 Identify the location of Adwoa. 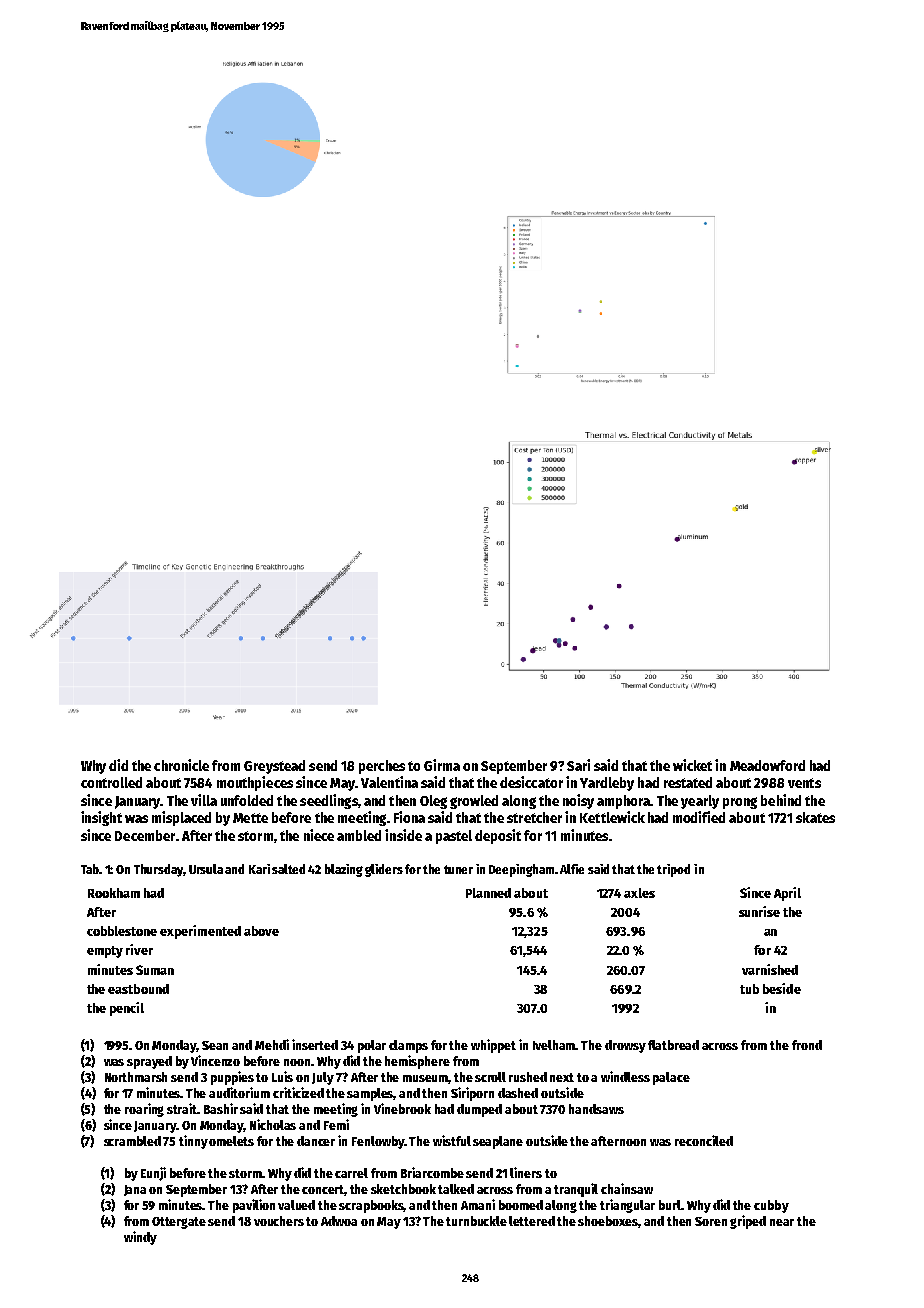
(339, 1221).
